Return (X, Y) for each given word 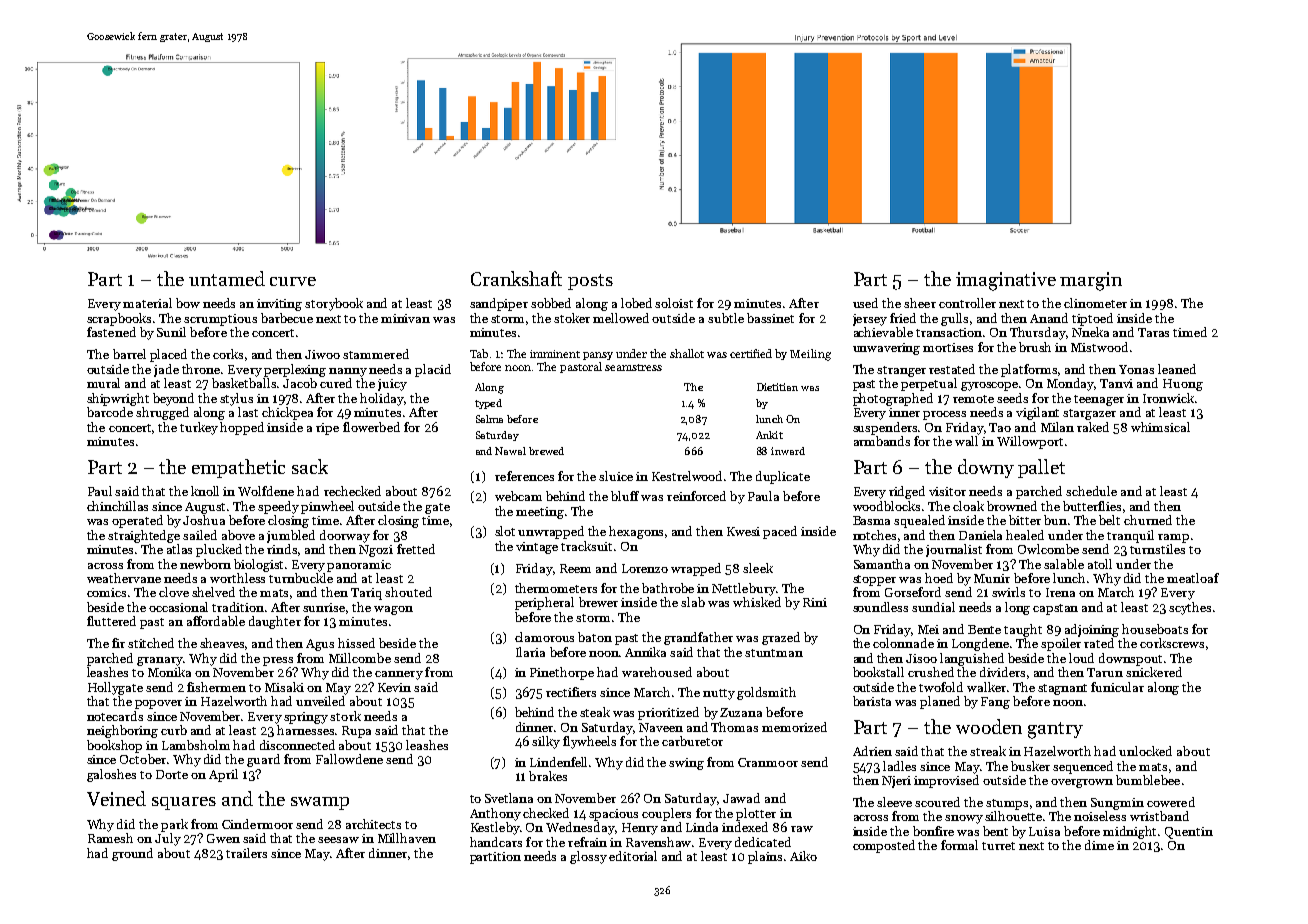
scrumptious (220, 320)
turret (998, 846)
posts (590, 282)
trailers (246, 853)
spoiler (1061, 644)
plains (765, 857)
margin (1091, 281)
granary (160, 661)
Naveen (661, 727)
